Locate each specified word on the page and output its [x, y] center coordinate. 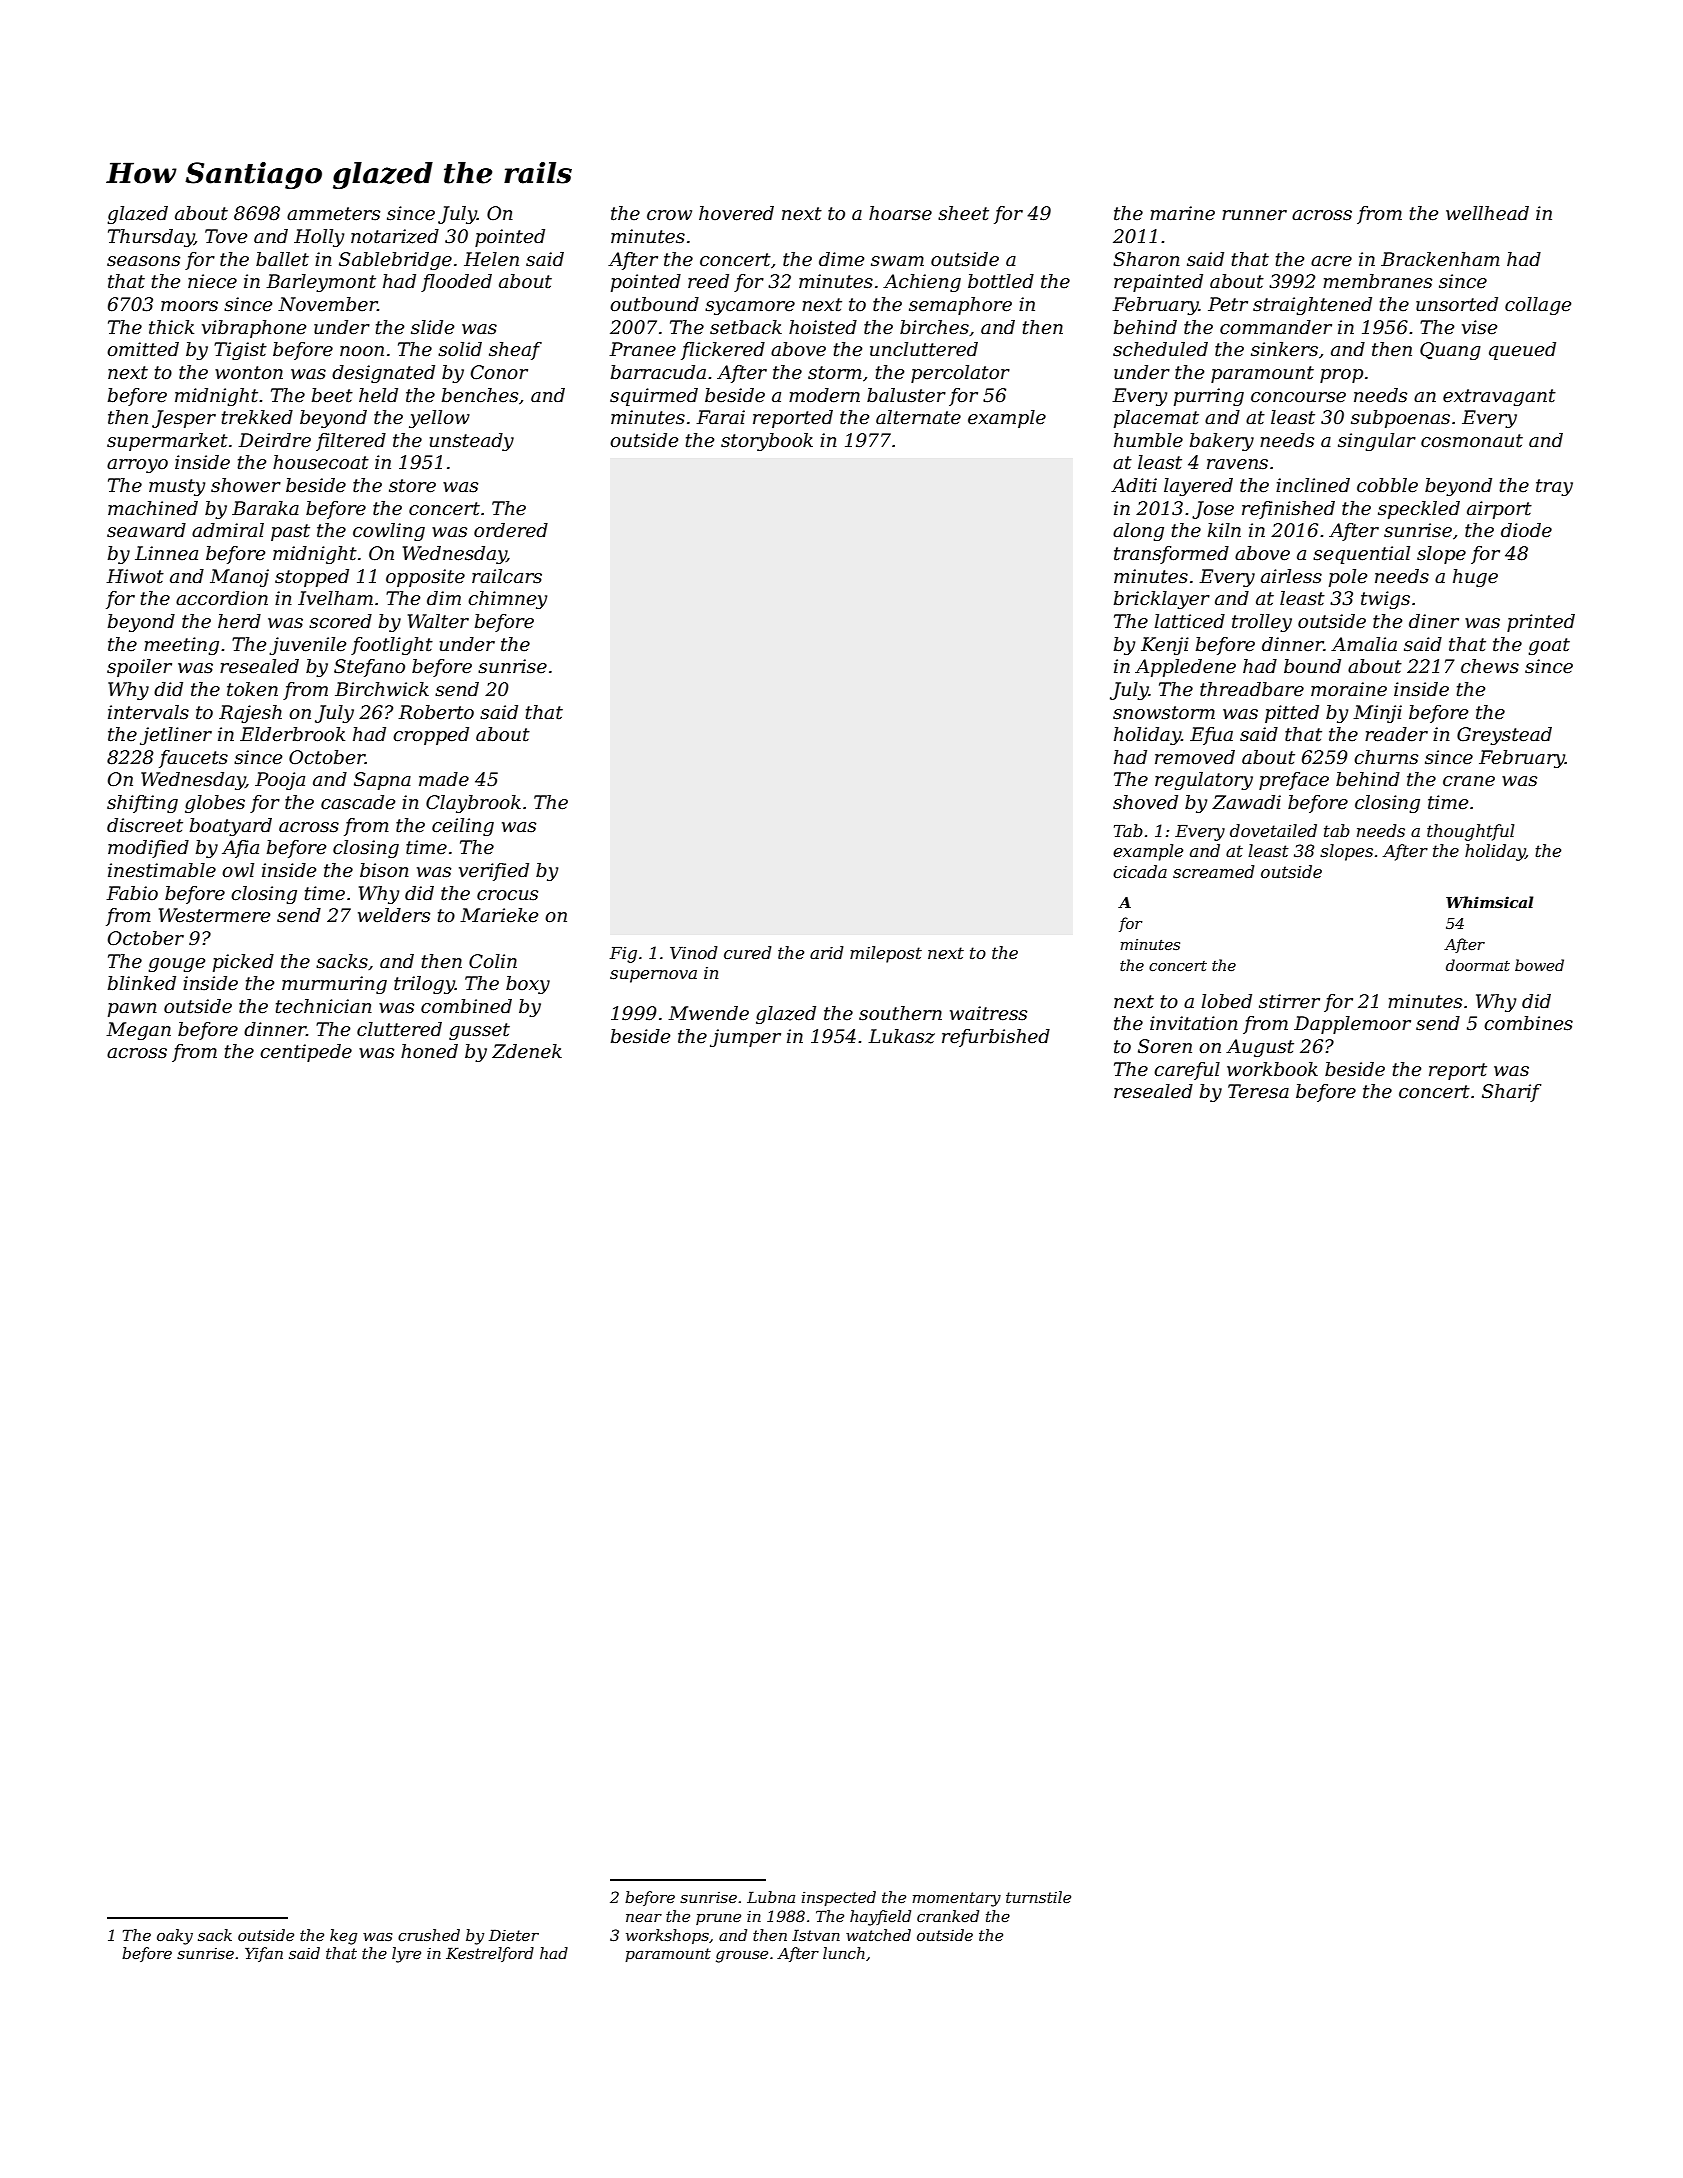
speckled [1419, 510]
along [1138, 532]
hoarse [900, 213]
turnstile [1038, 1897]
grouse [742, 1957]
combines [1528, 1023]
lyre [406, 1955]
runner [1254, 215]
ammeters [333, 214]
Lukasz [901, 1036]
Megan [138, 1031]
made [444, 779]
